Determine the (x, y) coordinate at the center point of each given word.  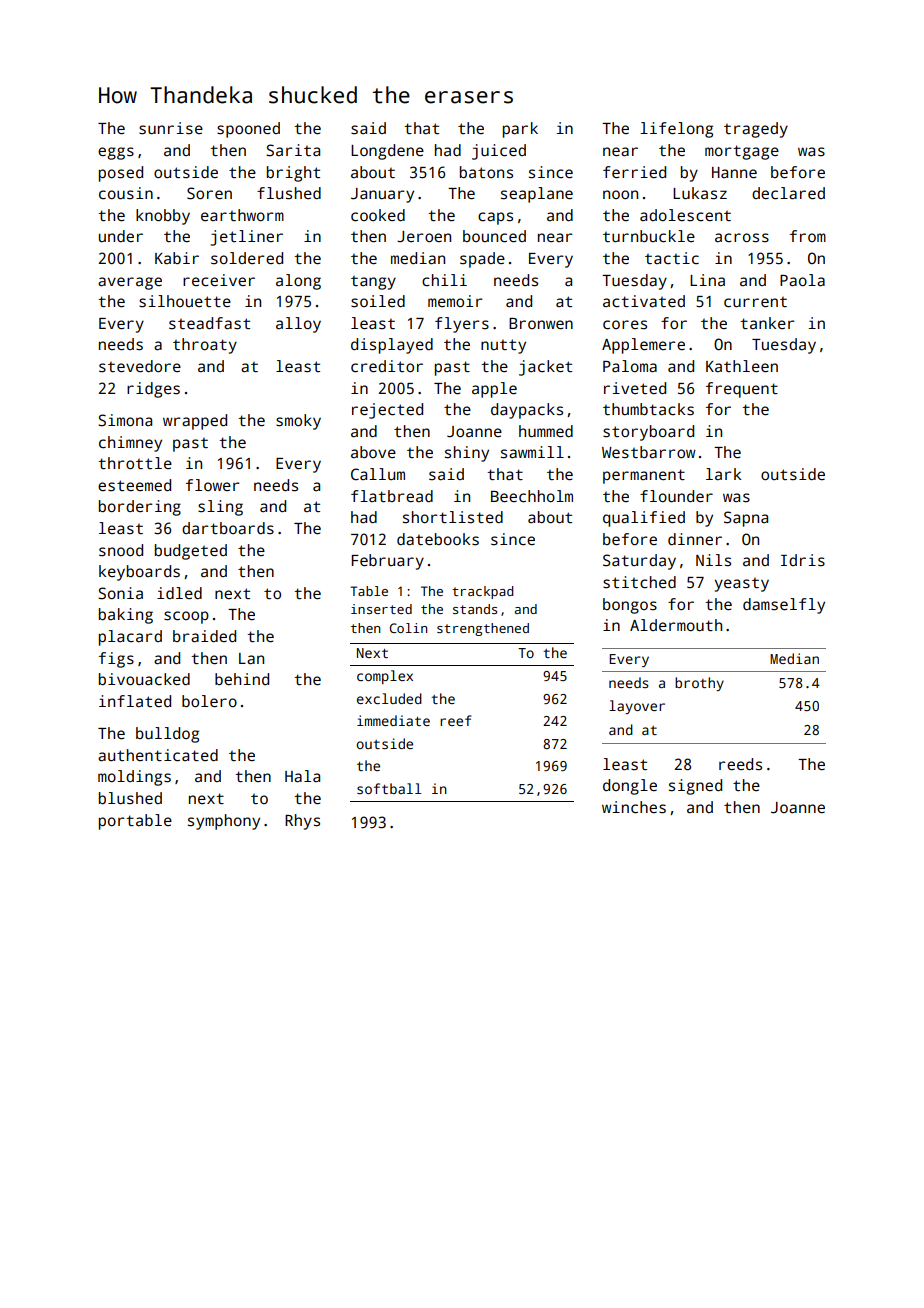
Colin (408, 628)
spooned (248, 130)
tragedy (756, 130)
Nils (713, 560)
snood (121, 550)
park (520, 130)
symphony (224, 822)
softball (389, 788)
